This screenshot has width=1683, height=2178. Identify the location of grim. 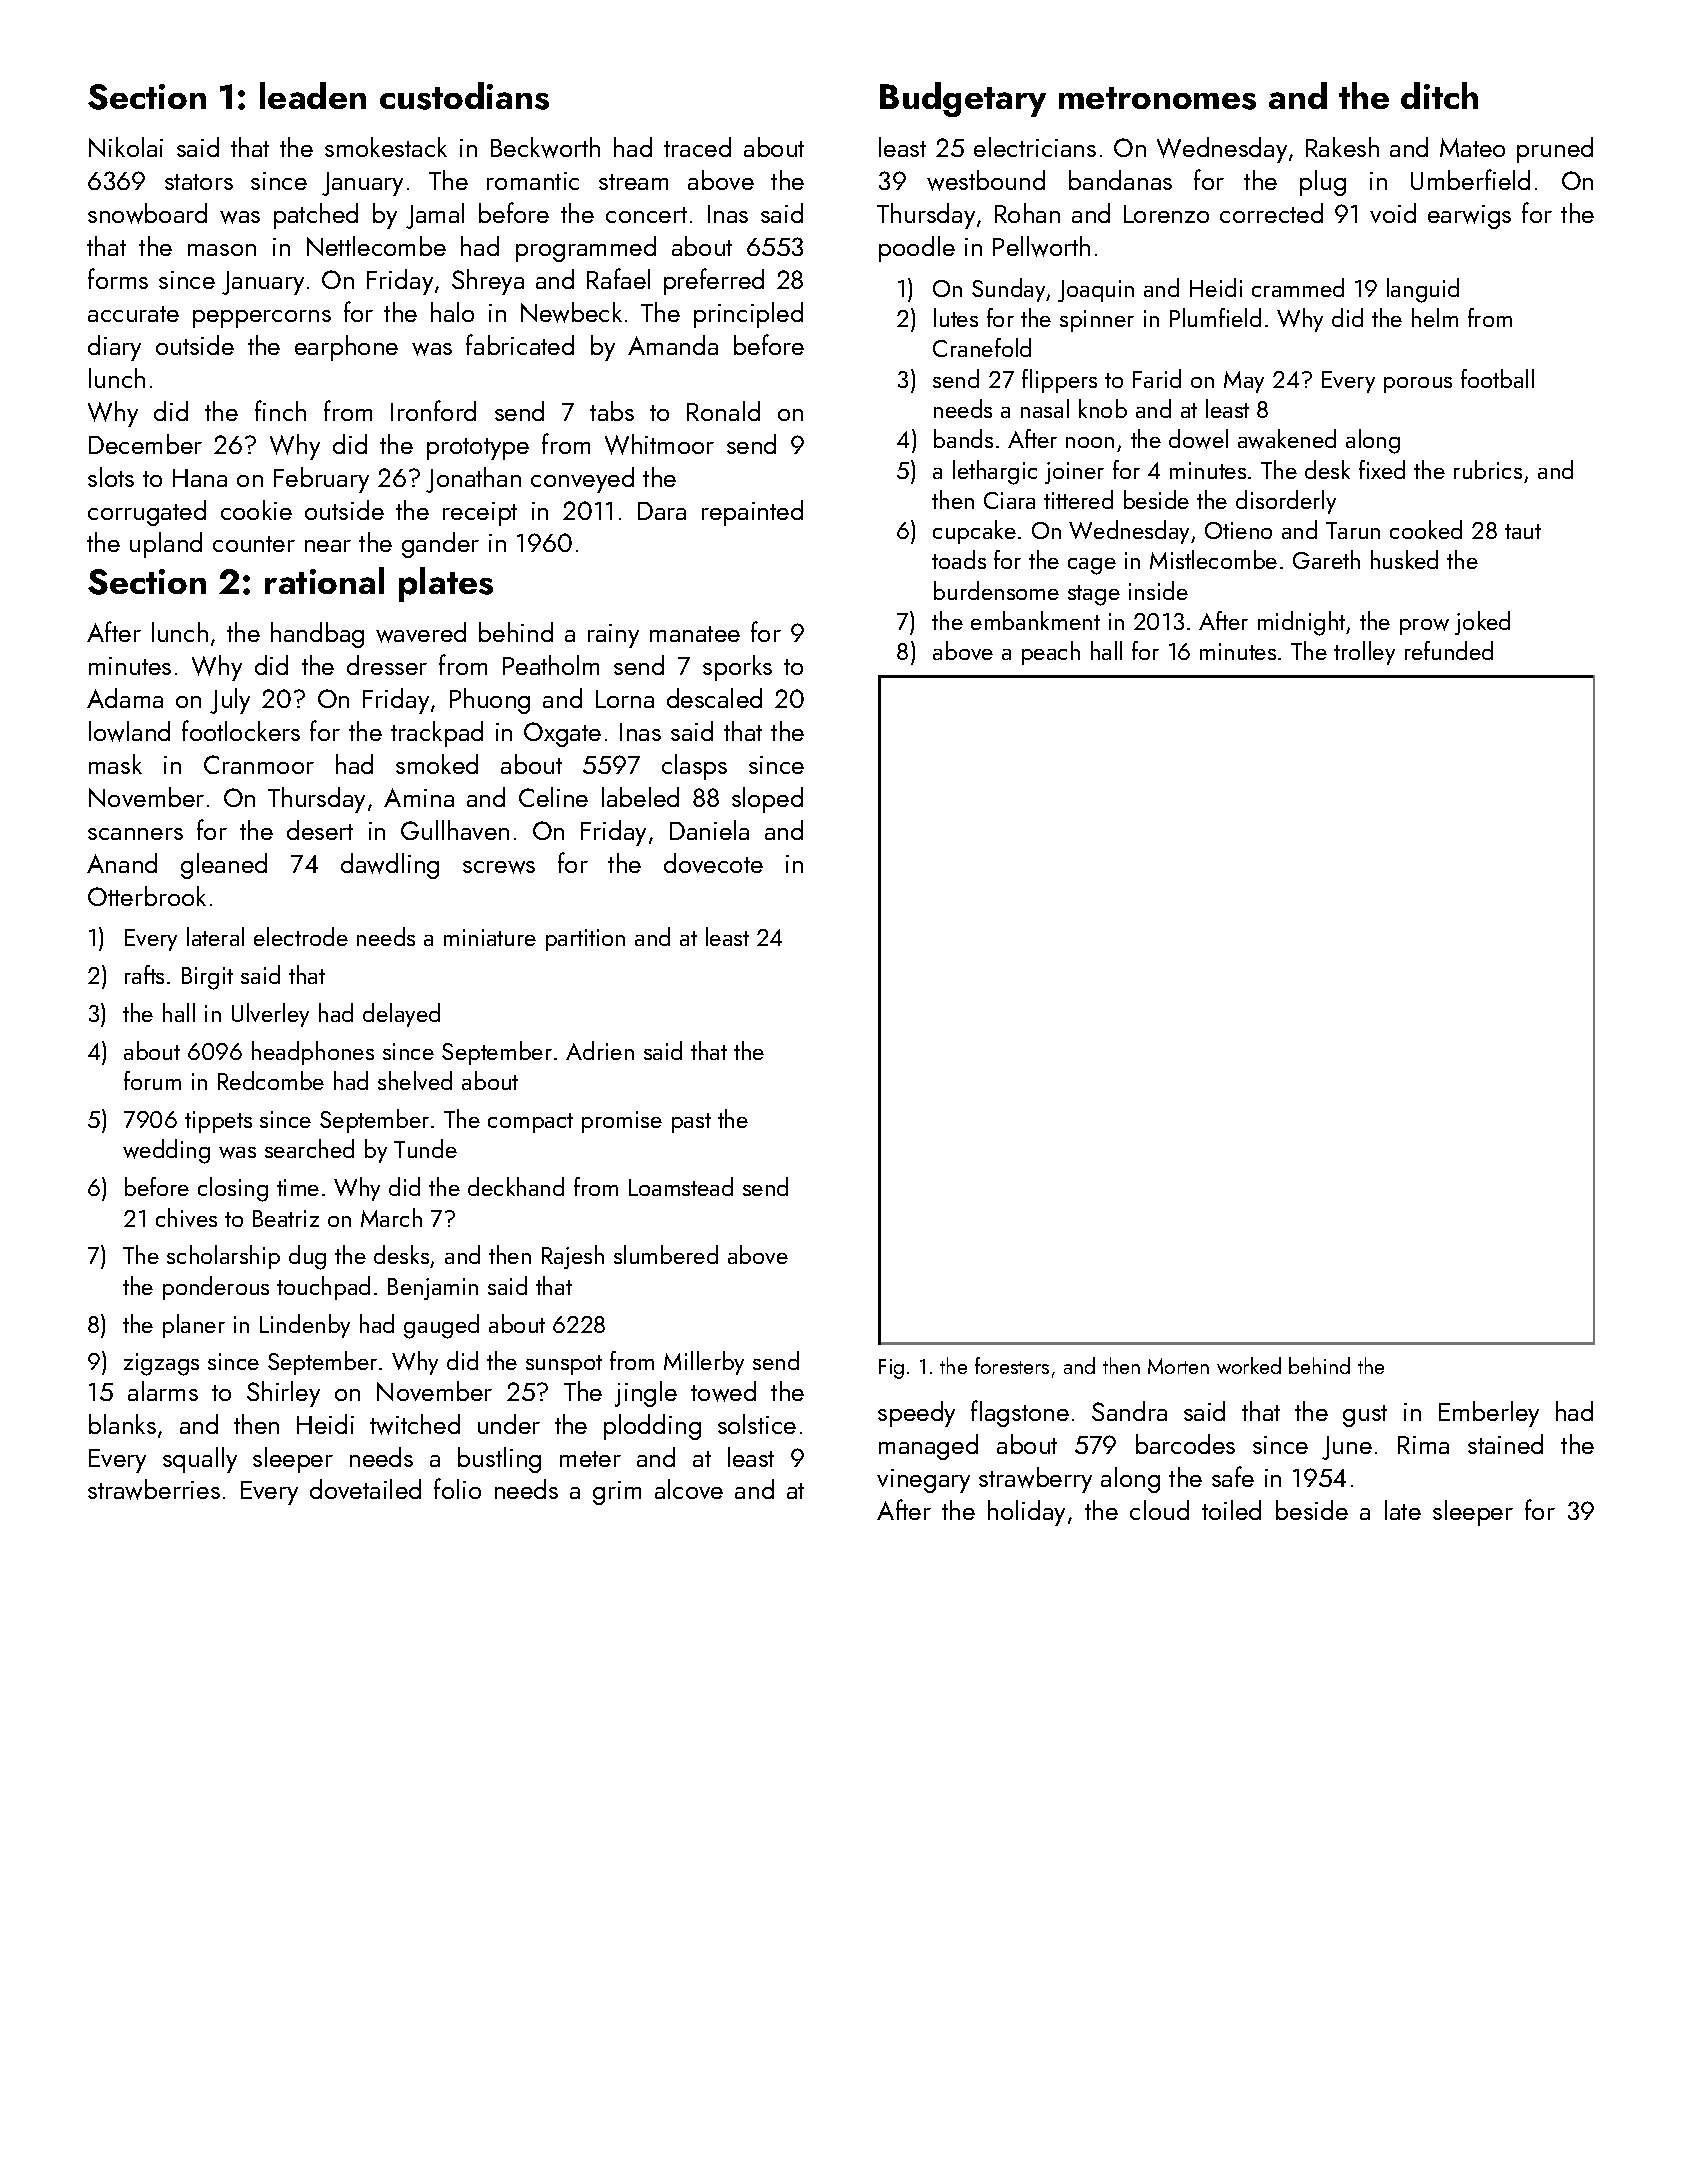
(617, 1493).
